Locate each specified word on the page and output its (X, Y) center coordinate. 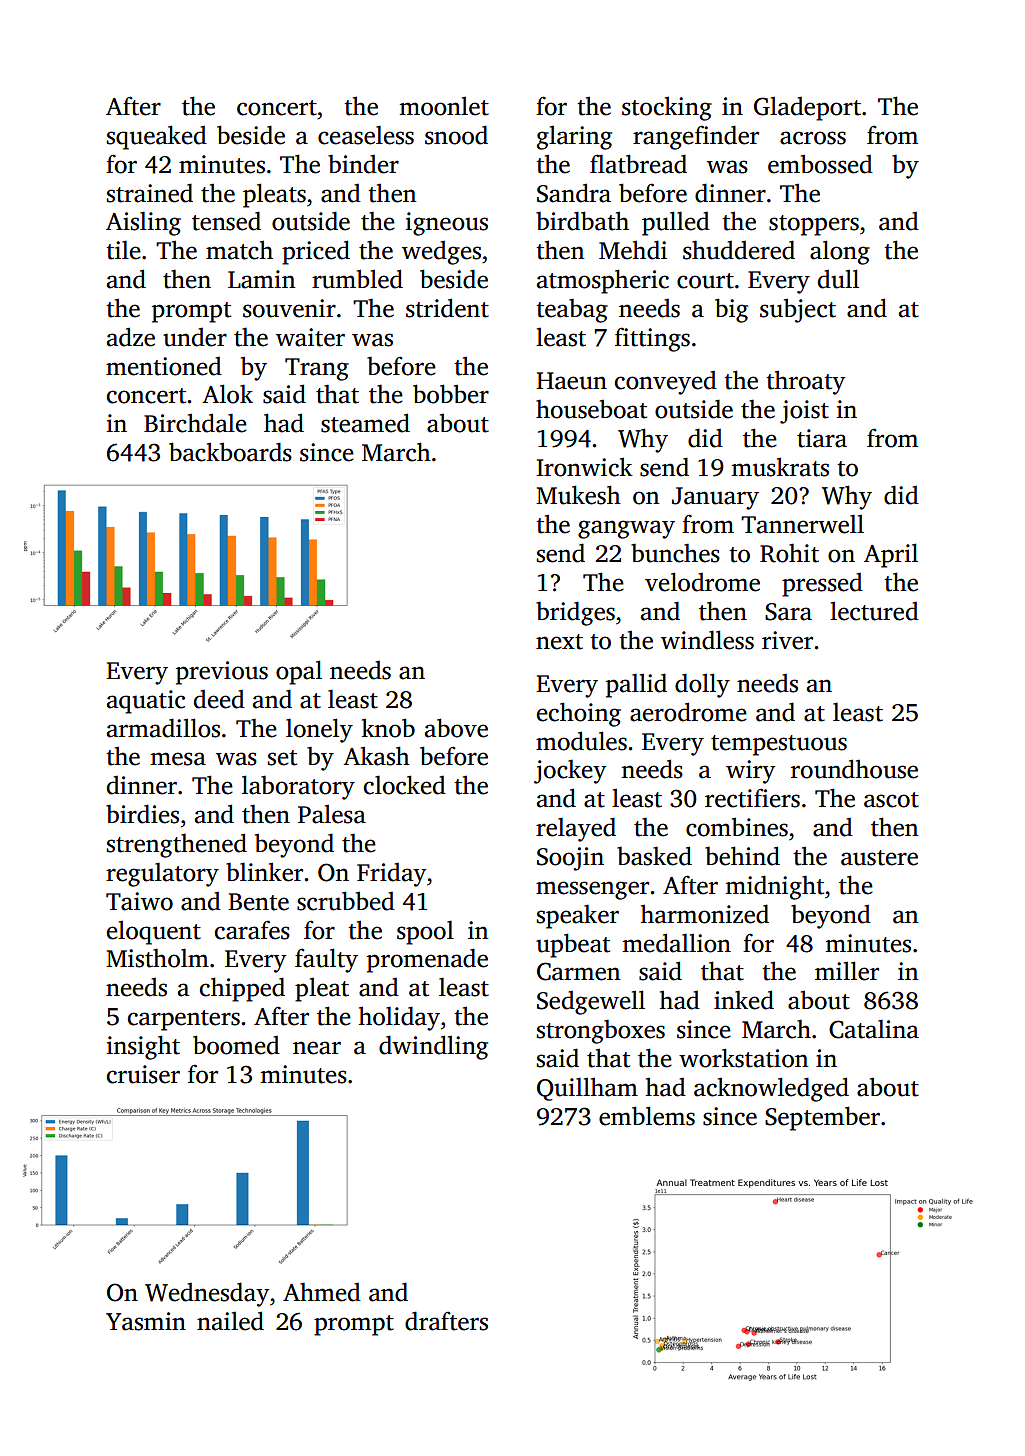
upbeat (573, 945)
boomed (236, 1045)
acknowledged (771, 1089)
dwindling (433, 1047)
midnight (774, 887)
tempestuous (779, 745)
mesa (178, 759)
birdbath (582, 221)
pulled (676, 223)
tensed (226, 221)
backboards (230, 452)
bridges (575, 613)
